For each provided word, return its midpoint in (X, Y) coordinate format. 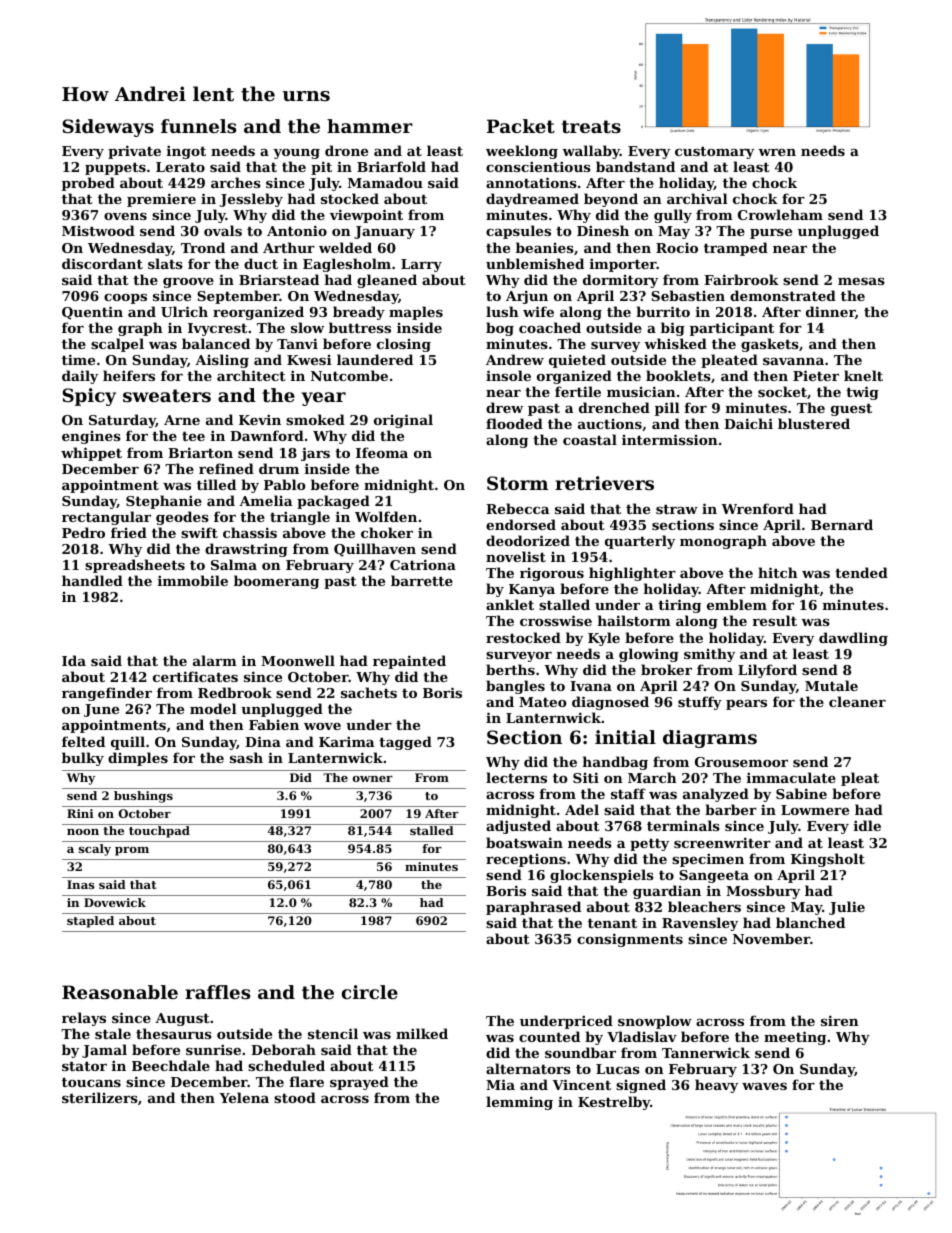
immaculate (791, 777)
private (134, 152)
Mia (500, 1084)
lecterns (516, 777)
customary (714, 152)
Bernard (842, 524)
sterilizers (100, 1097)
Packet (521, 126)
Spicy (89, 397)
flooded (514, 423)
